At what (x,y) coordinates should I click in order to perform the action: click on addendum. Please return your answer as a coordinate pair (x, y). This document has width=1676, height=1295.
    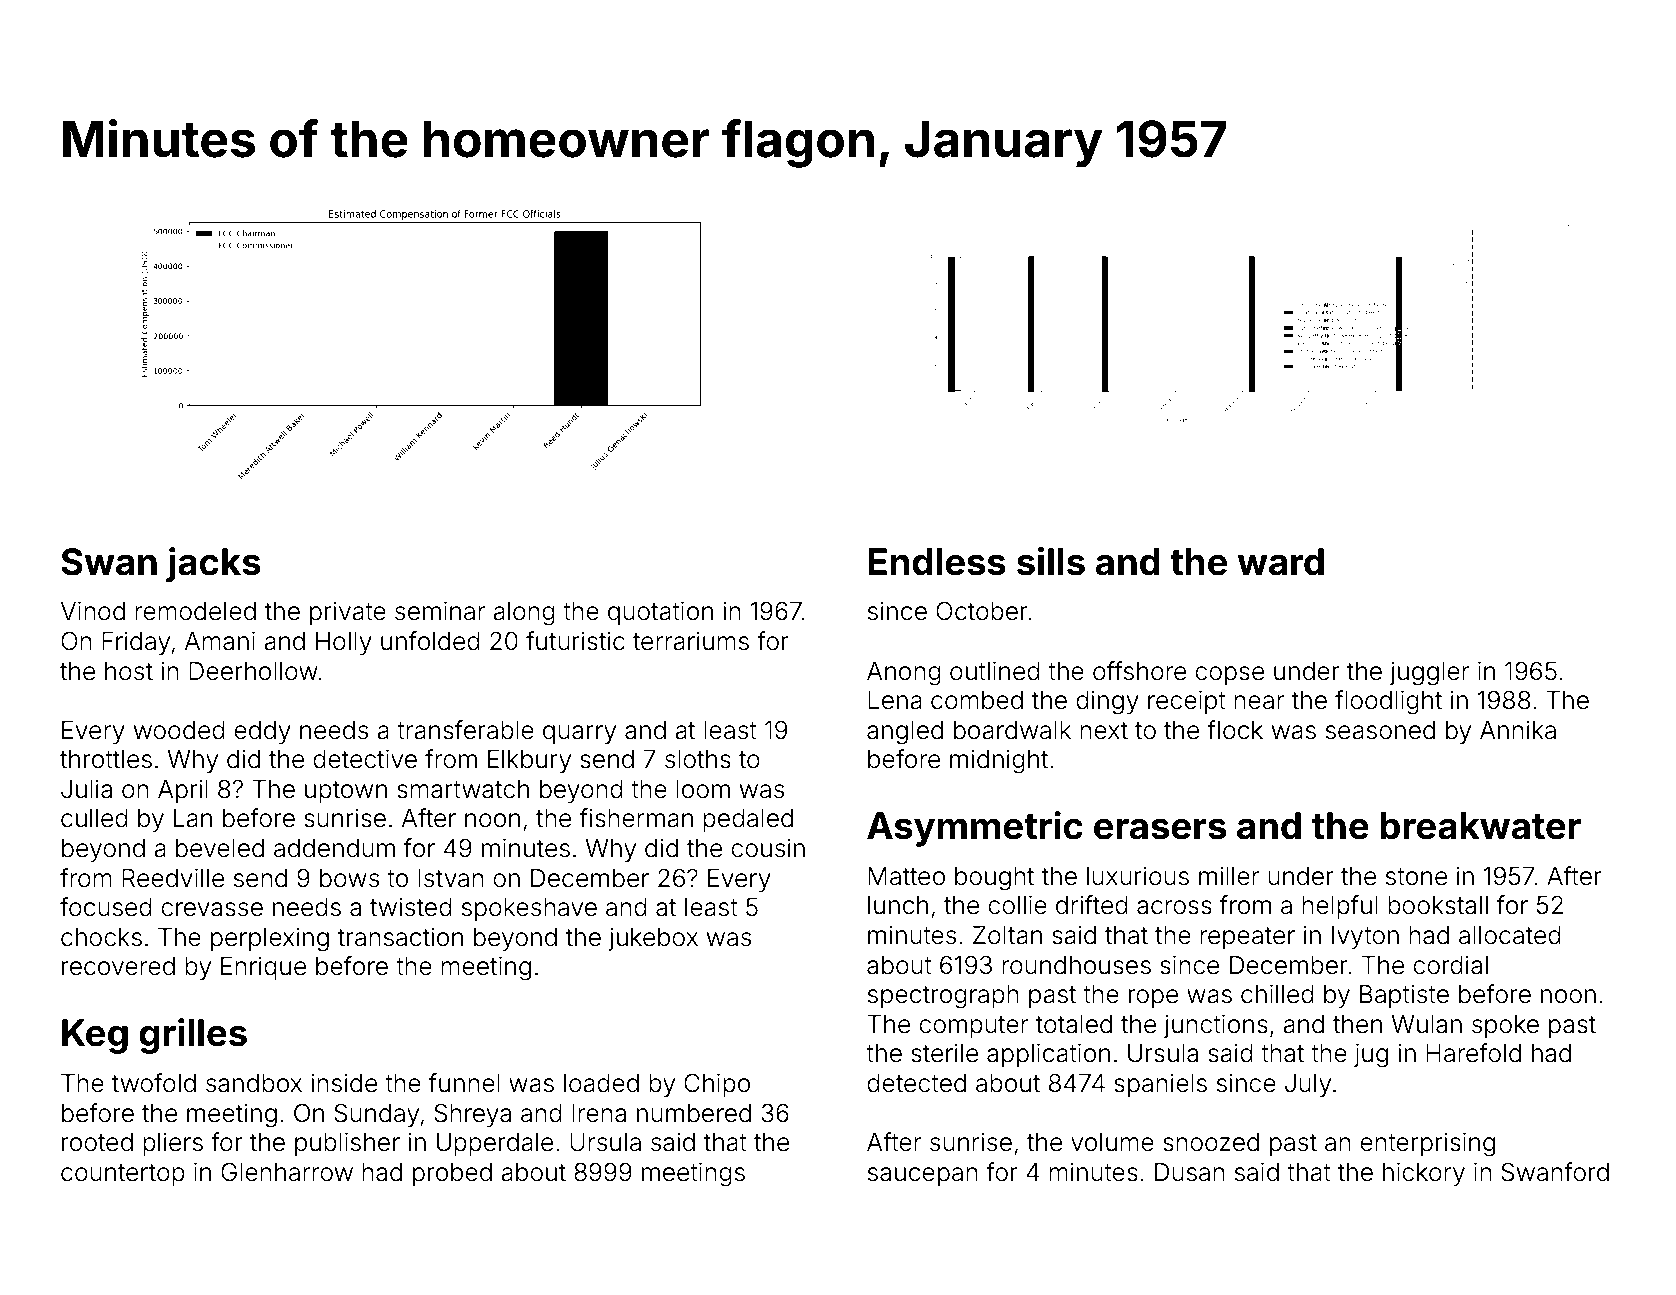
    Looking at the image, I should click on (334, 848).
